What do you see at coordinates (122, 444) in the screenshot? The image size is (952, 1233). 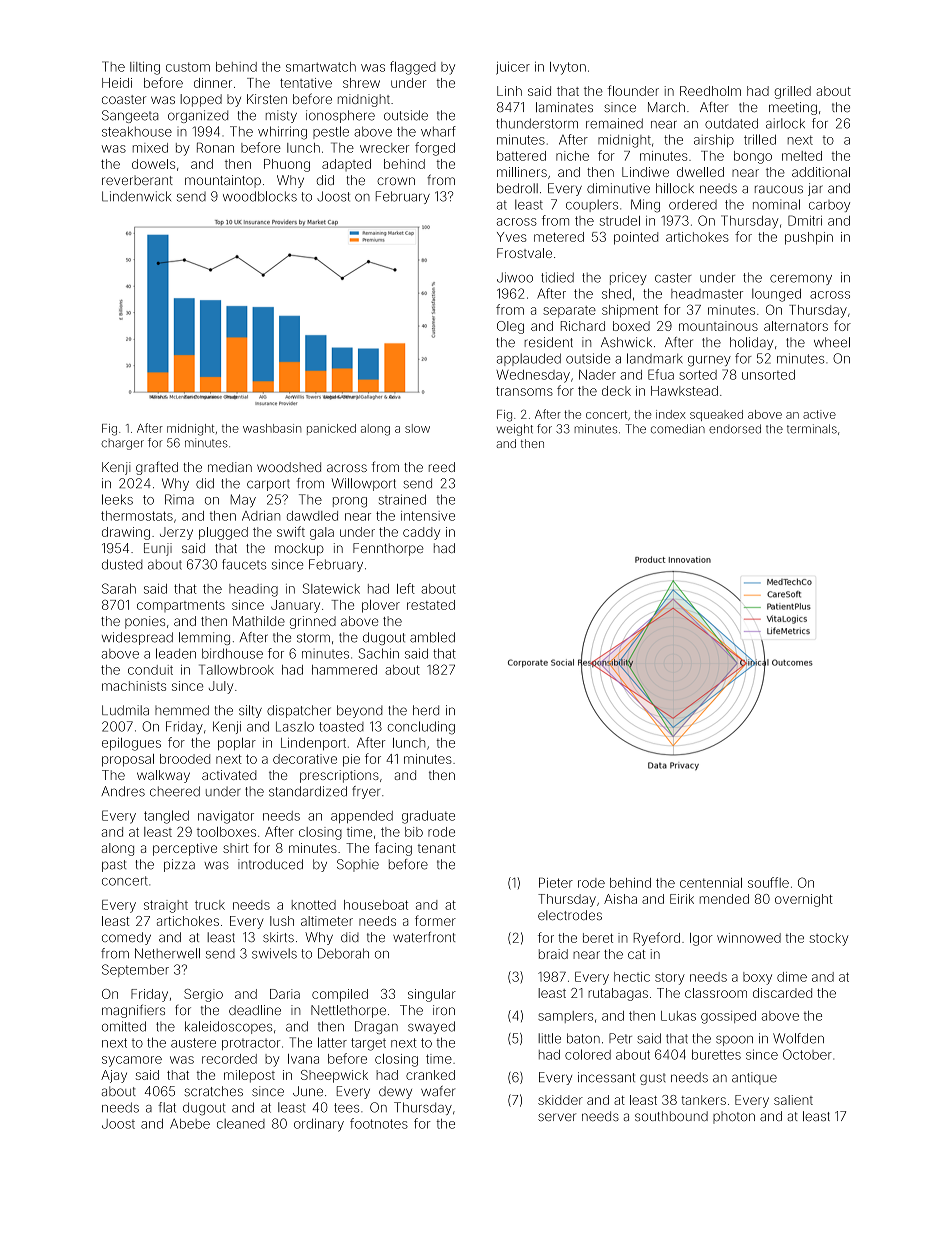 I see `charger` at bounding box center [122, 444].
